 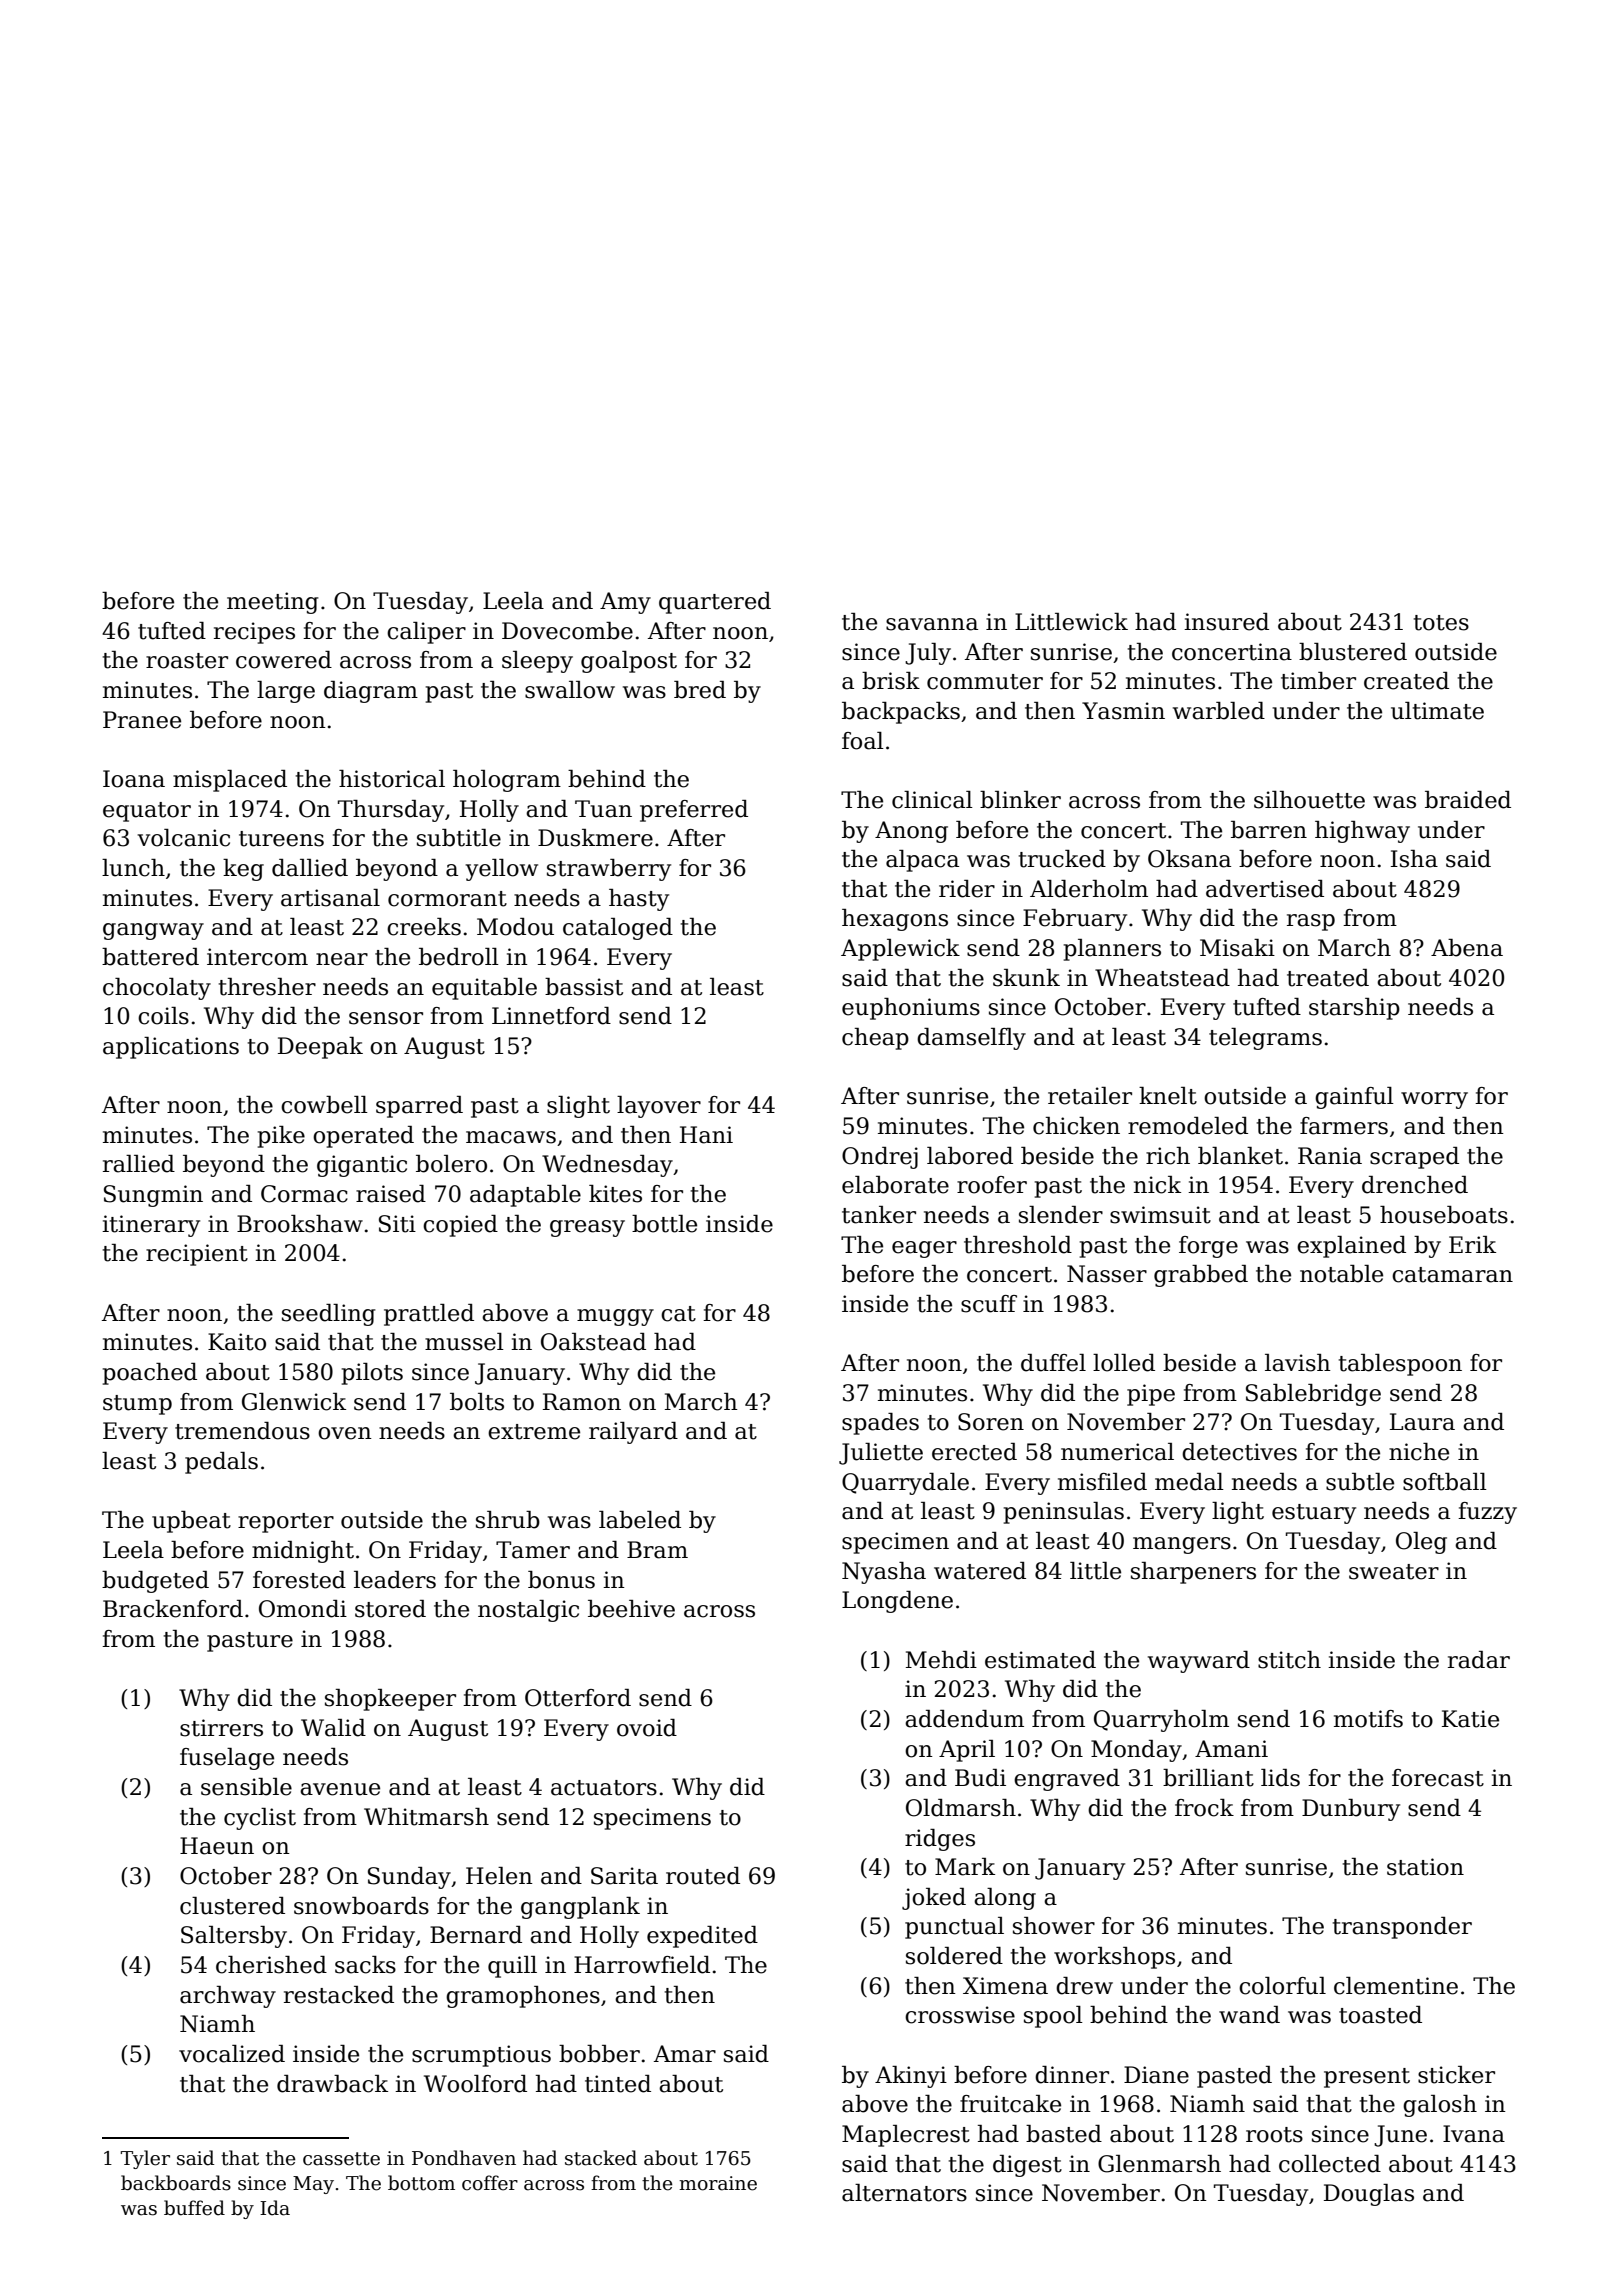 I want to click on oven, so click(x=345, y=1433).
